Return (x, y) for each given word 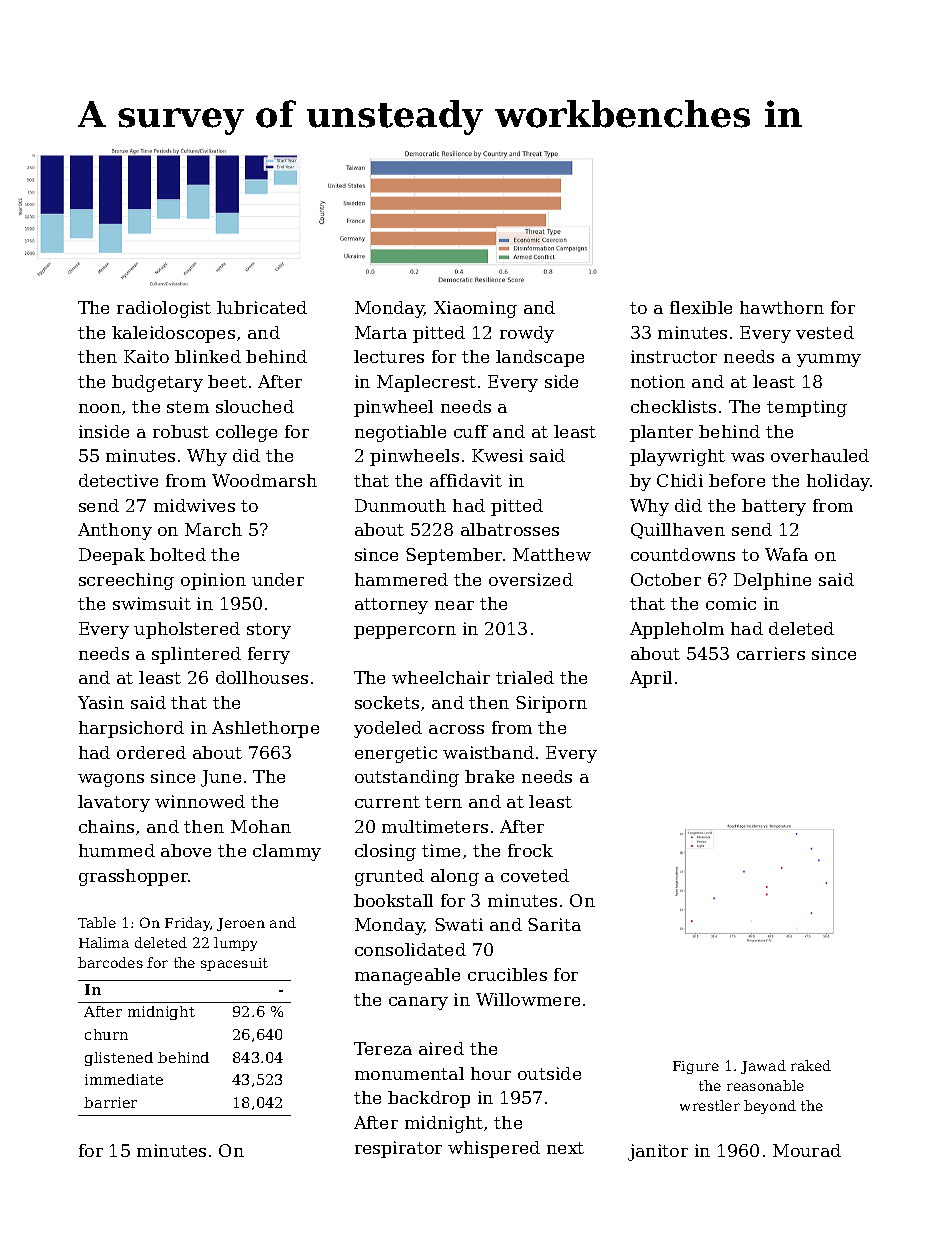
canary (418, 1003)
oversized (531, 579)
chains (106, 826)
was (747, 457)
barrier (110, 1102)
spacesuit (234, 964)
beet (227, 381)
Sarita (554, 924)
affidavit (466, 480)
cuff (471, 431)
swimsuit (152, 603)
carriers (771, 653)
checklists (673, 406)
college (246, 433)
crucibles (507, 974)
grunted (389, 877)
